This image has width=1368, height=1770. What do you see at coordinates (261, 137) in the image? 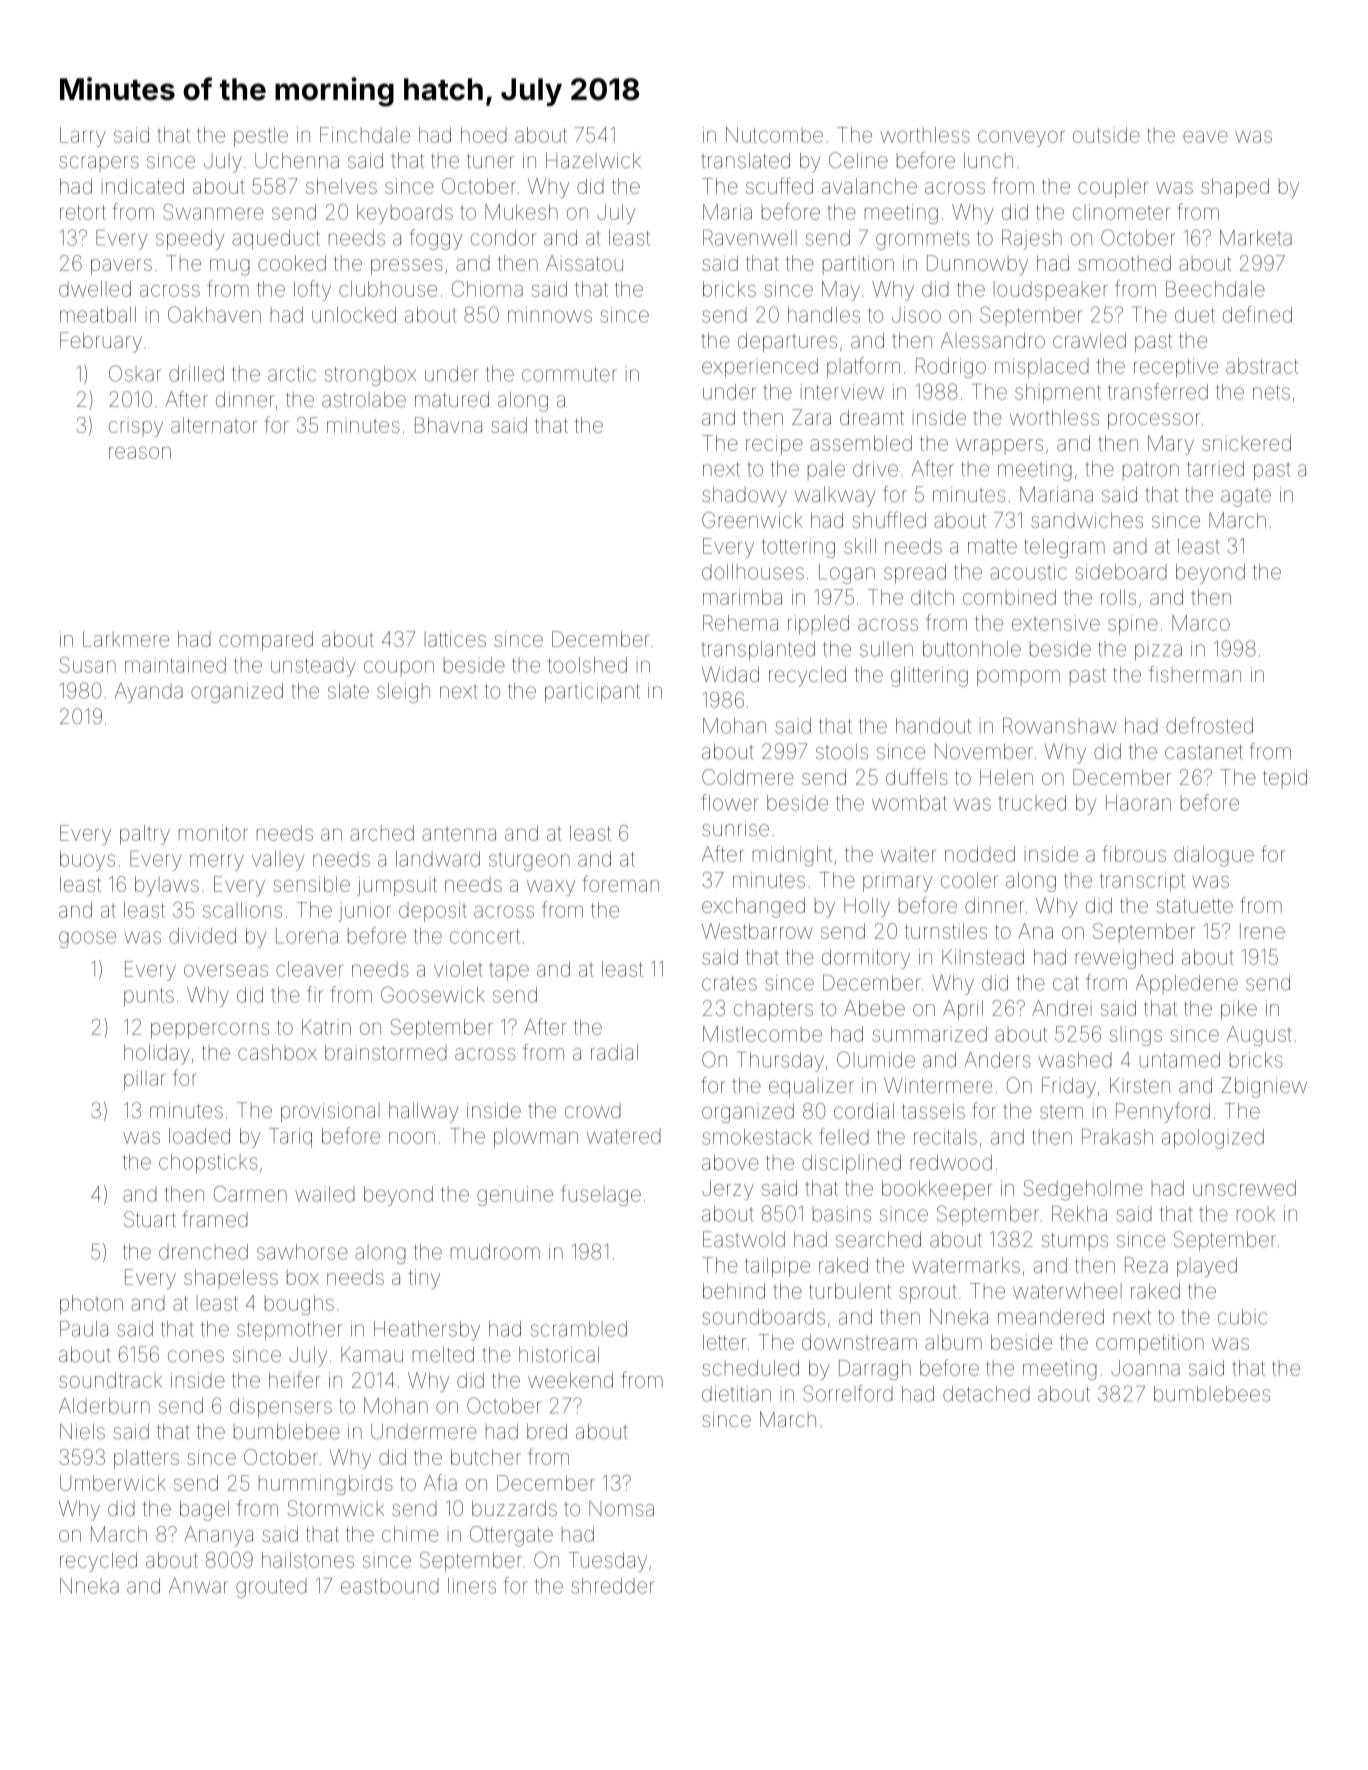
I see `pestle` at bounding box center [261, 137].
